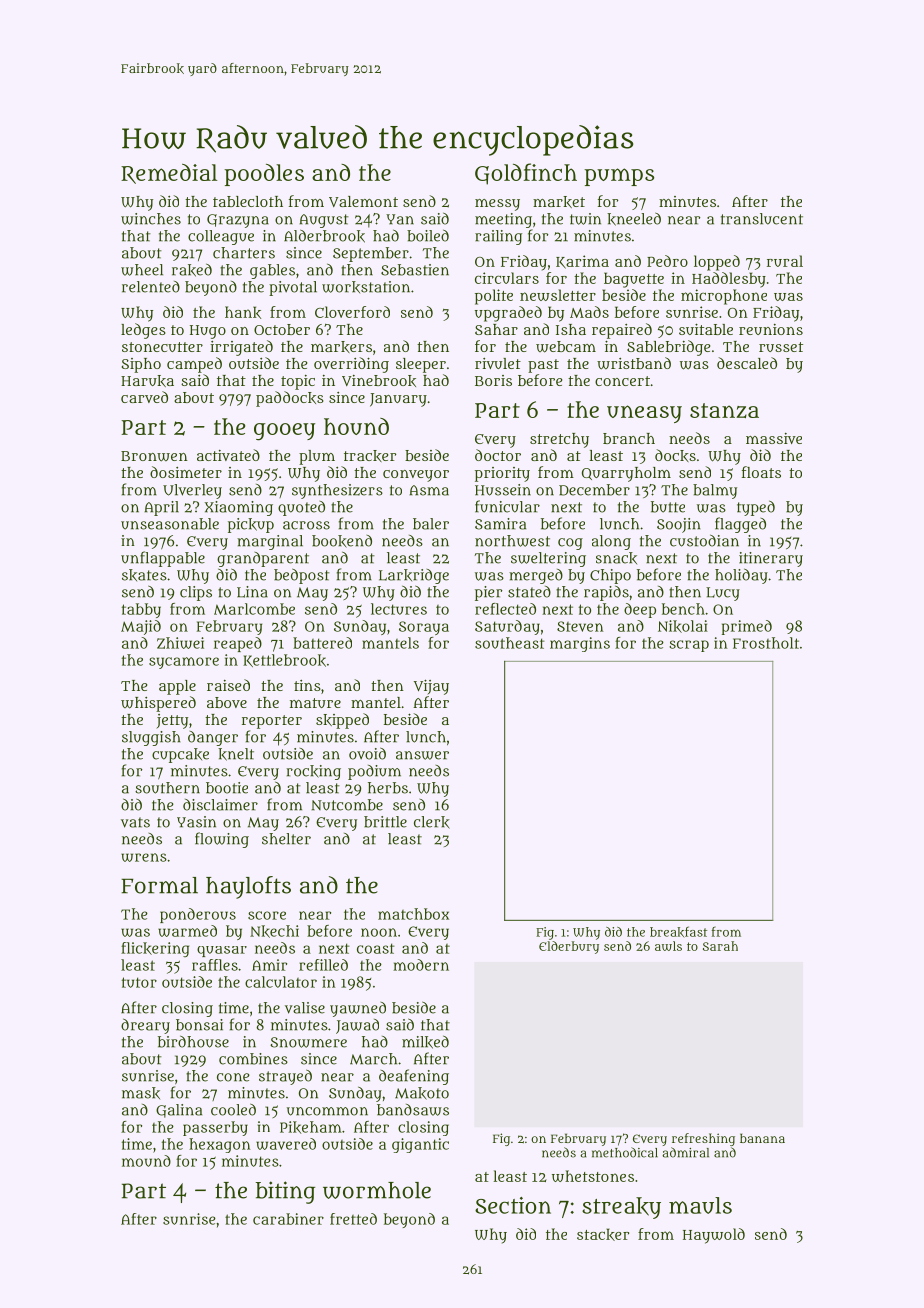  I want to click on railing, so click(498, 237).
